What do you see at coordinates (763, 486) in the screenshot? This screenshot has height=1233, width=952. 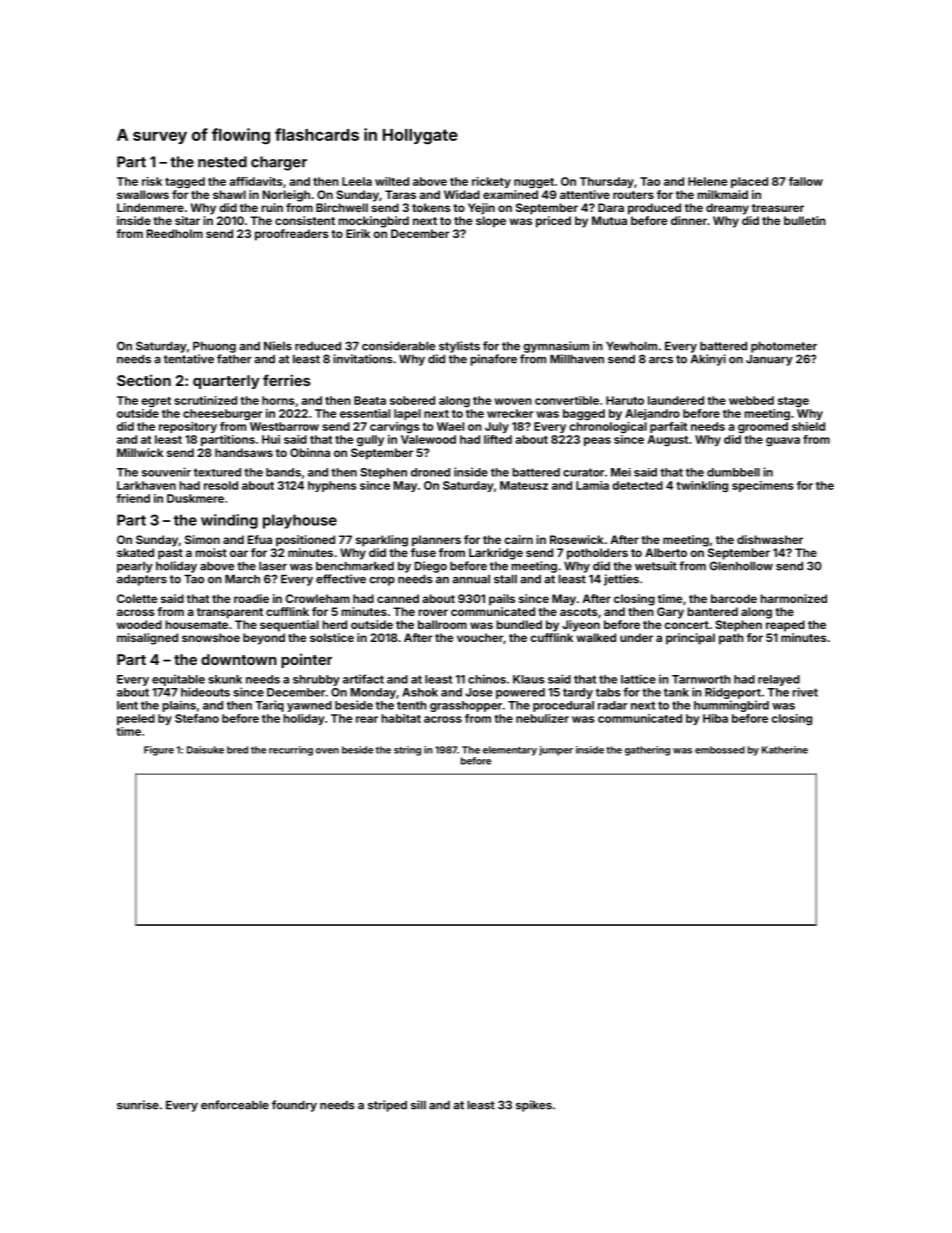 I see `specimens` at bounding box center [763, 486].
